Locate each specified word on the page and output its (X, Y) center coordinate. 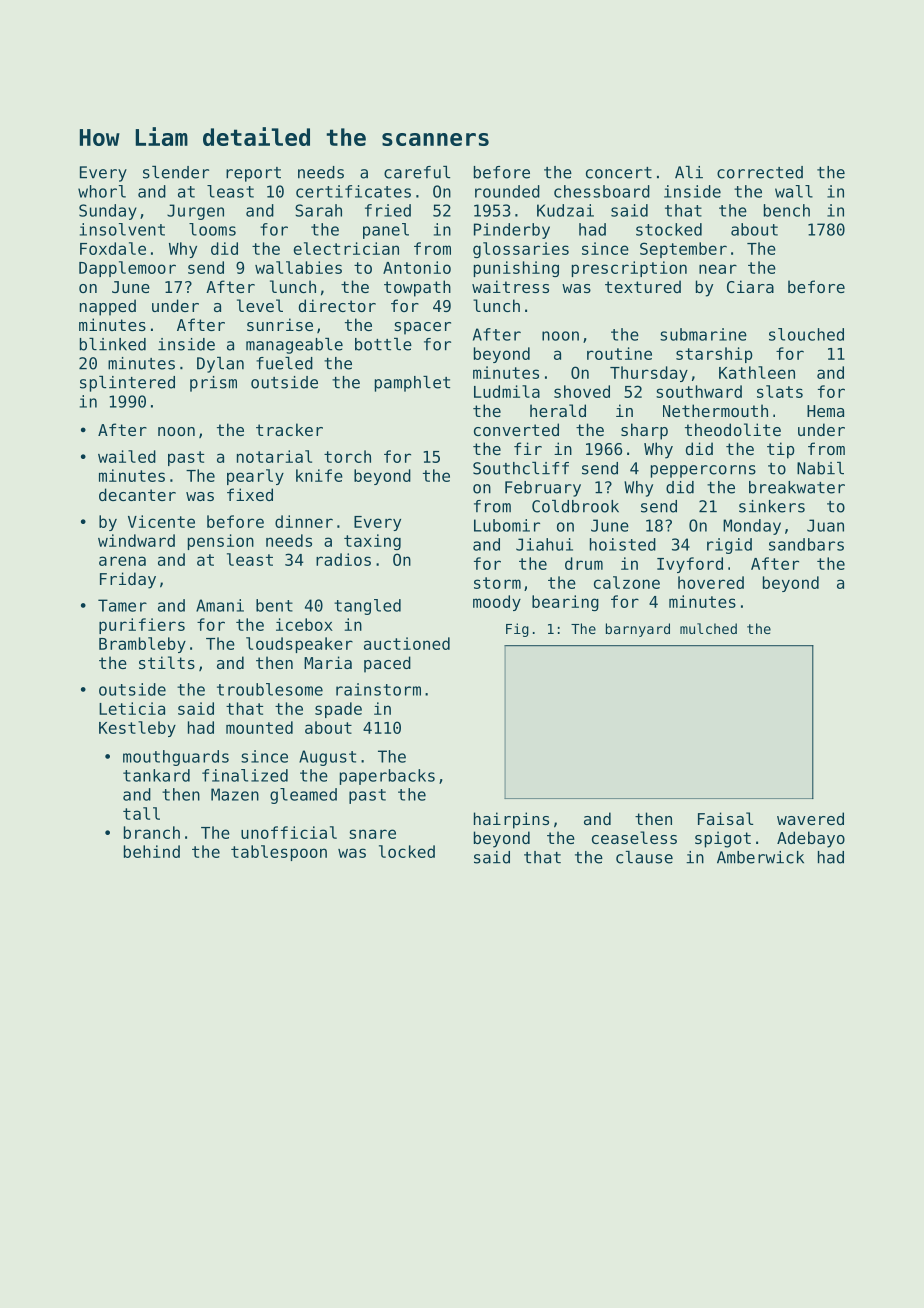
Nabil (820, 468)
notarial (274, 456)
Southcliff (521, 468)
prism (213, 384)
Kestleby (137, 729)
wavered (810, 818)
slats (780, 391)
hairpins (511, 820)
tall (141, 813)
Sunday (108, 212)
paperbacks (387, 777)
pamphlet (412, 384)
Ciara (750, 286)
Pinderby (512, 231)
